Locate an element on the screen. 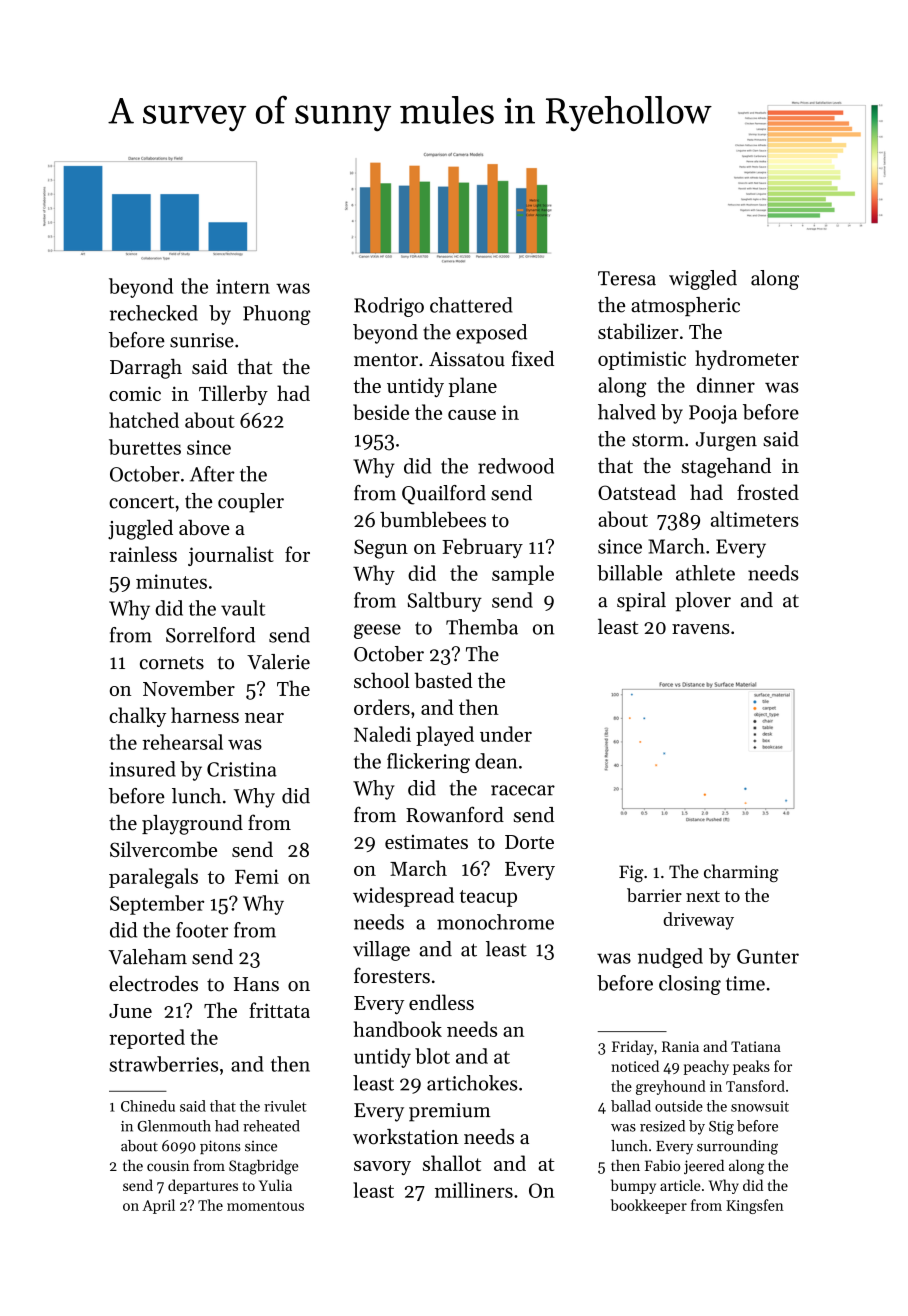  strawberries is located at coordinates (163, 1064).
